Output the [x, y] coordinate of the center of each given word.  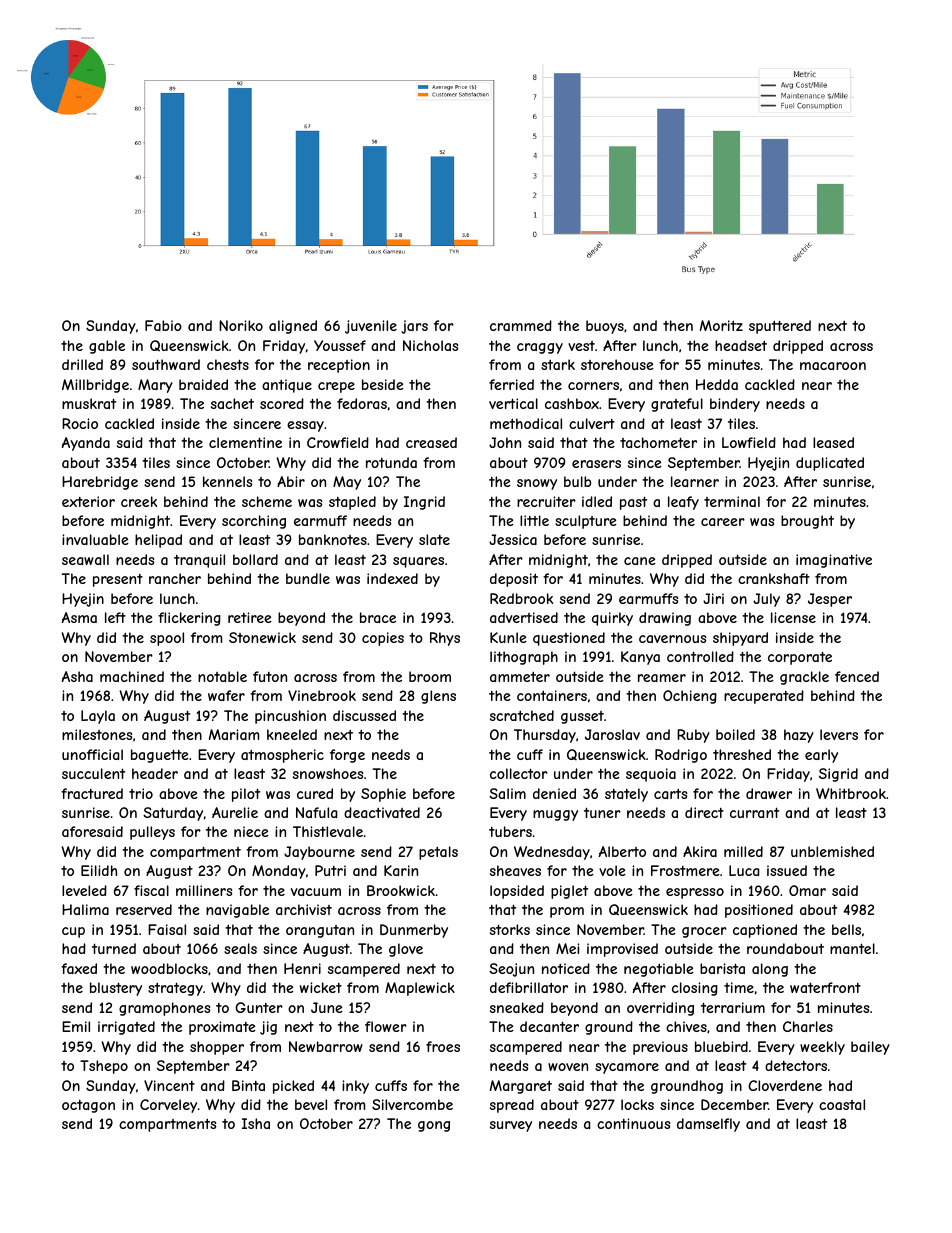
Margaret [521, 1087]
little [534, 520]
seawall [85, 559]
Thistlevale [328, 831]
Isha [256, 1123]
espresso [695, 893]
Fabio [163, 325]
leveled [84, 890]
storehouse [617, 364]
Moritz [721, 325]
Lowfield [749, 442]
